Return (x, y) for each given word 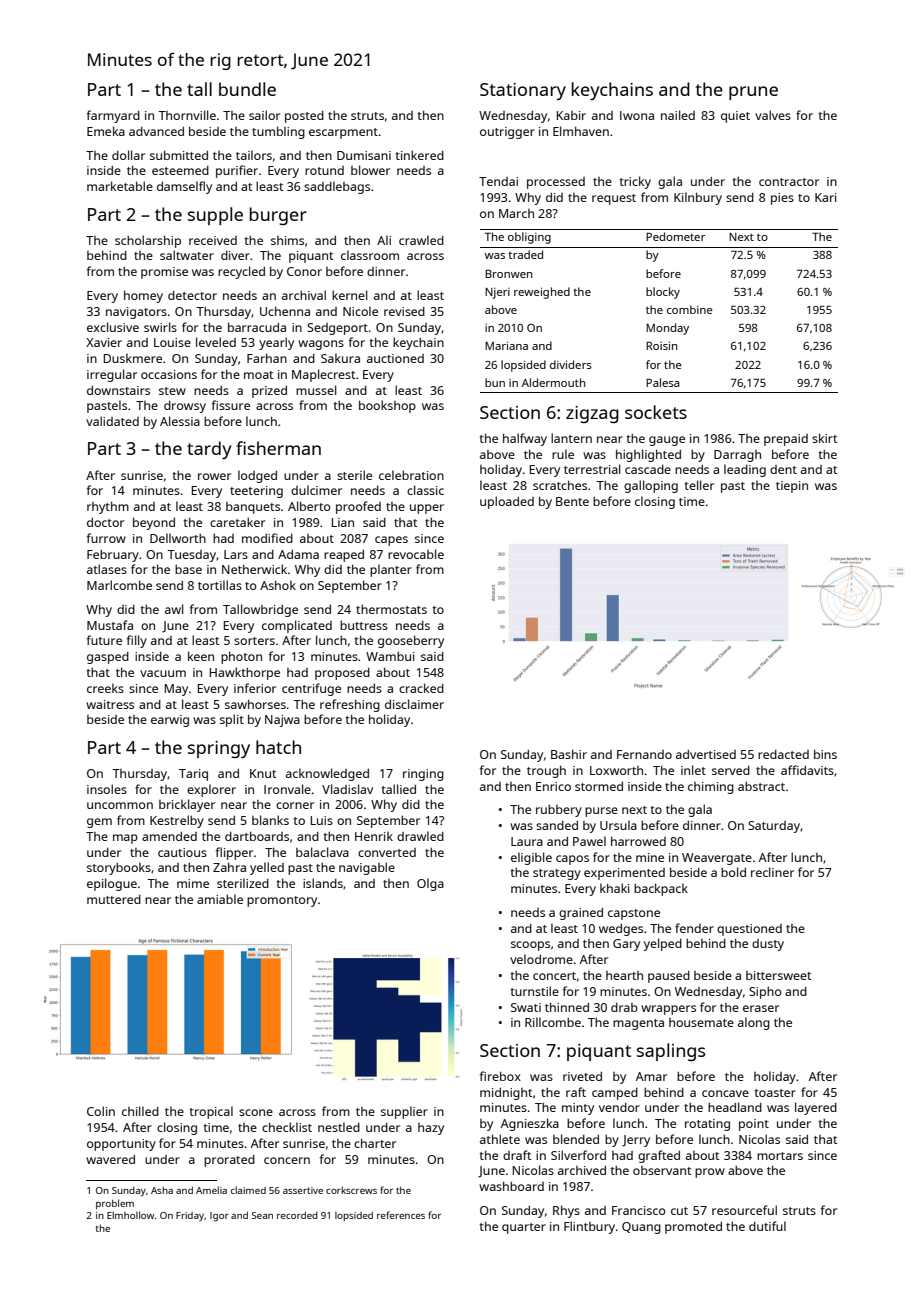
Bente (572, 501)
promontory (282, 901)
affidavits (807, 770)
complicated (297, 626)
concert (554, 976)
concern (287, 1160)
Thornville (187, 115)
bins (825, 754)
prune (753, 93)
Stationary (523, 91)
